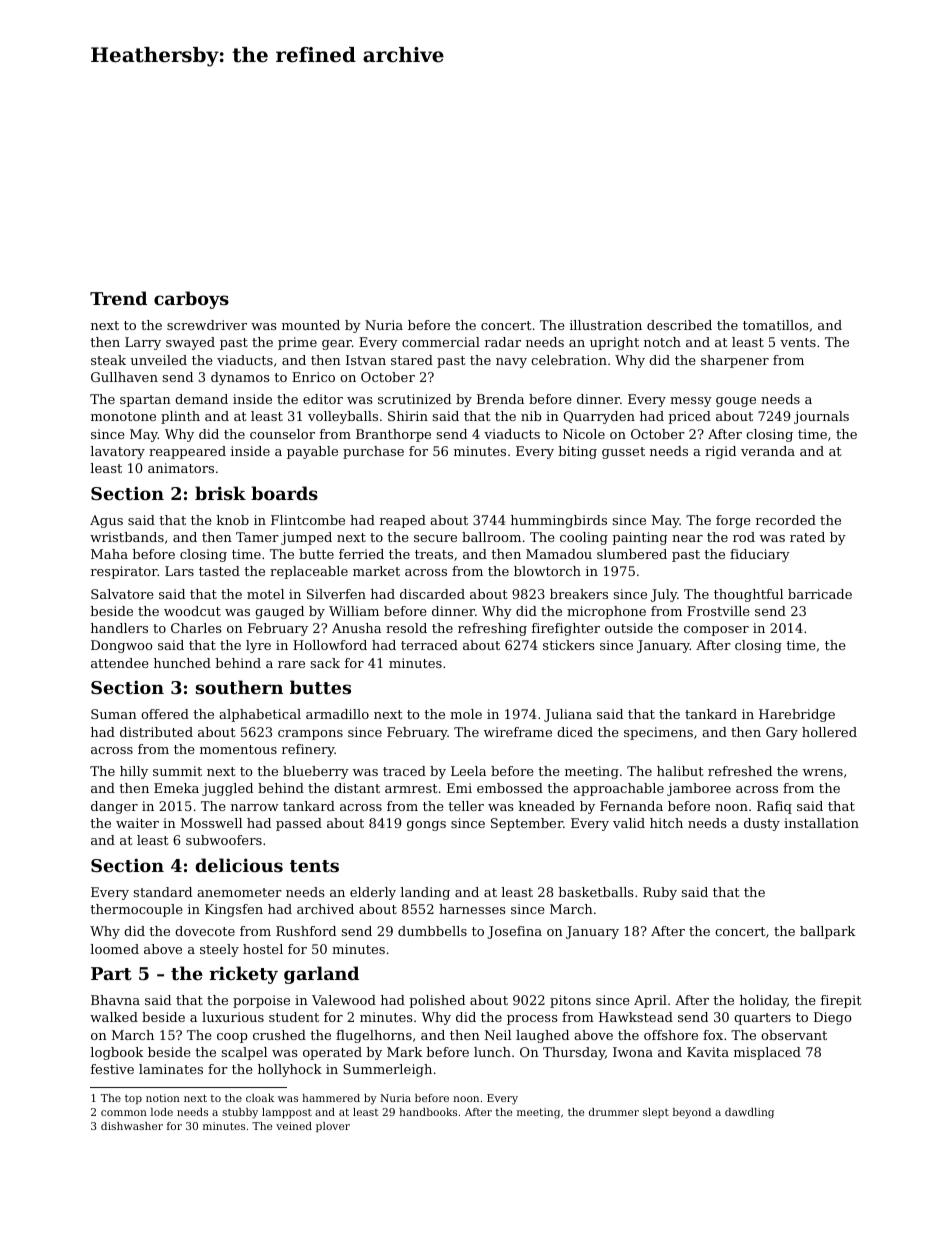  Describe the element at coordinates (122, 594) in the image. I see `Salvatore` at that location.
